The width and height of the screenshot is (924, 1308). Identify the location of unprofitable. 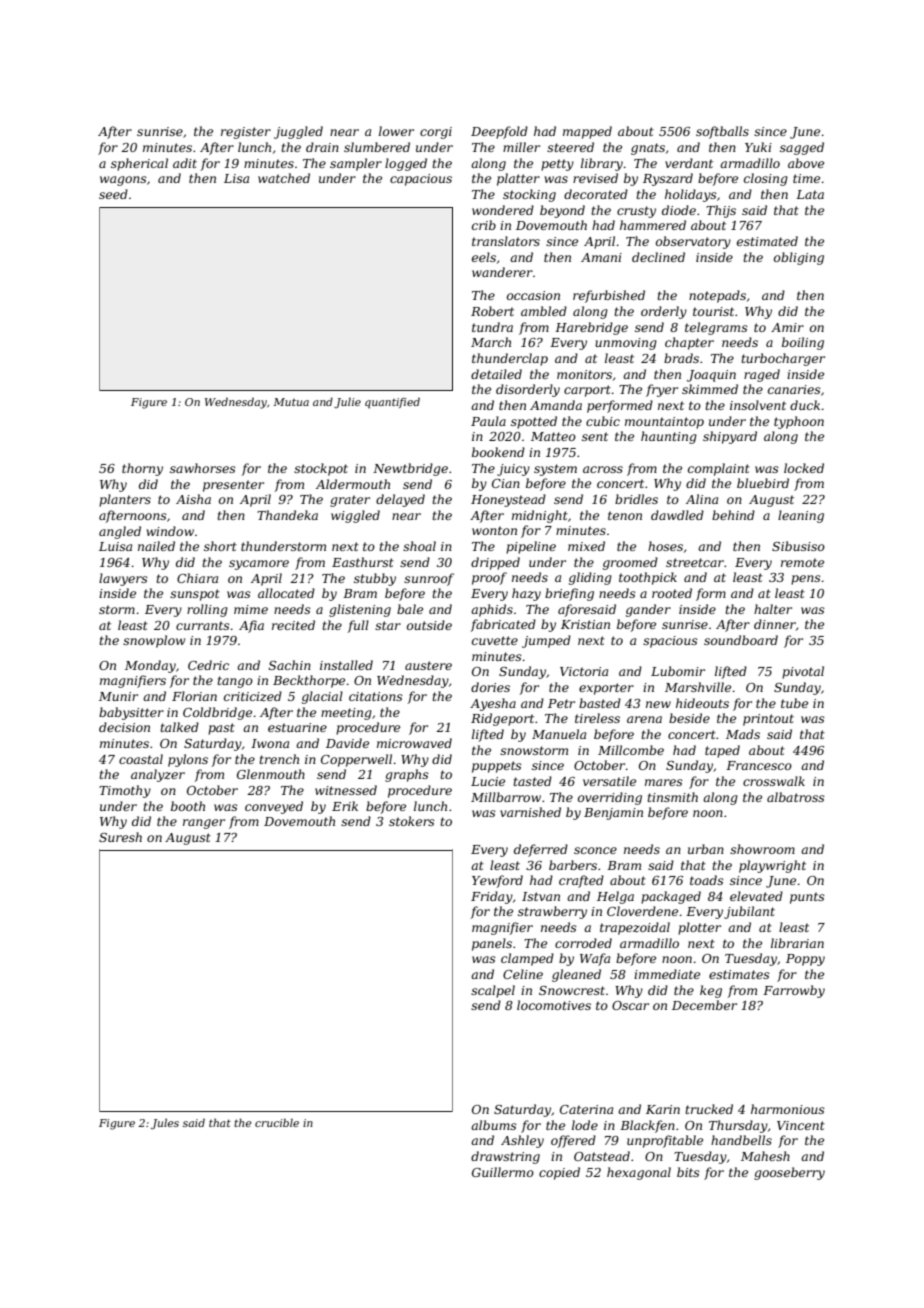
(665, 1141).
